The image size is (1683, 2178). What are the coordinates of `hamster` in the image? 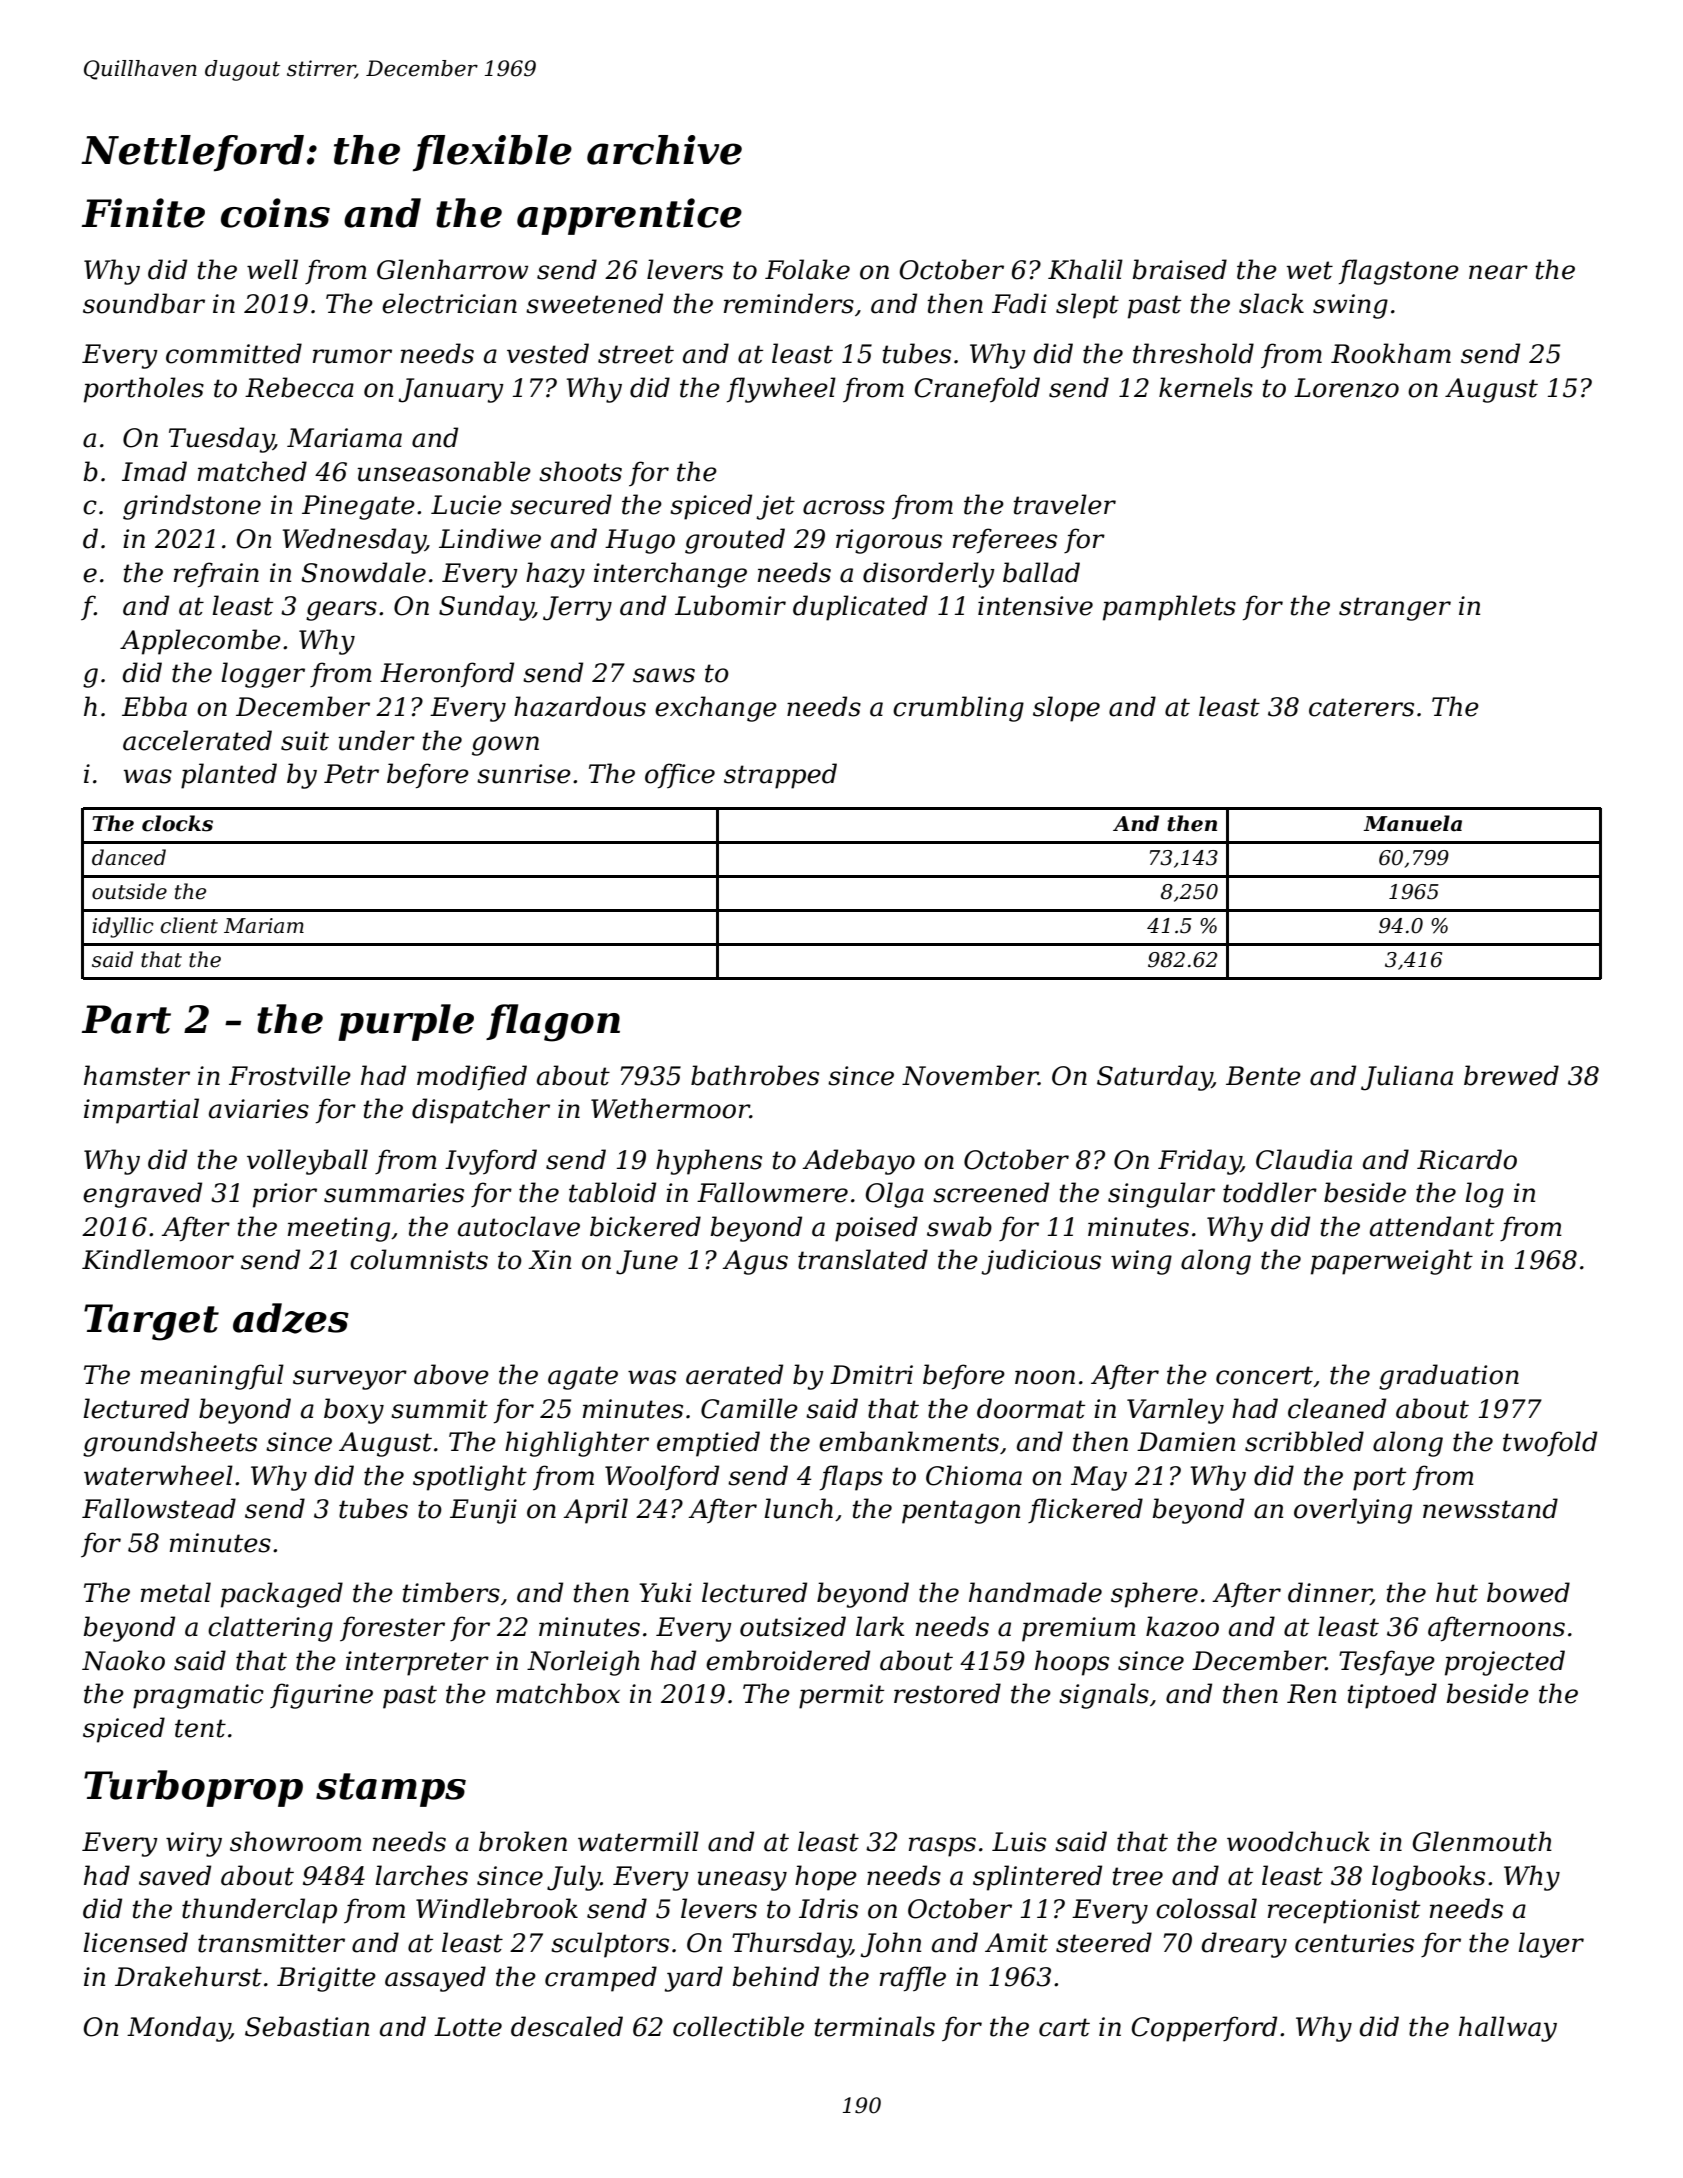 It's located at (137, 1075).
